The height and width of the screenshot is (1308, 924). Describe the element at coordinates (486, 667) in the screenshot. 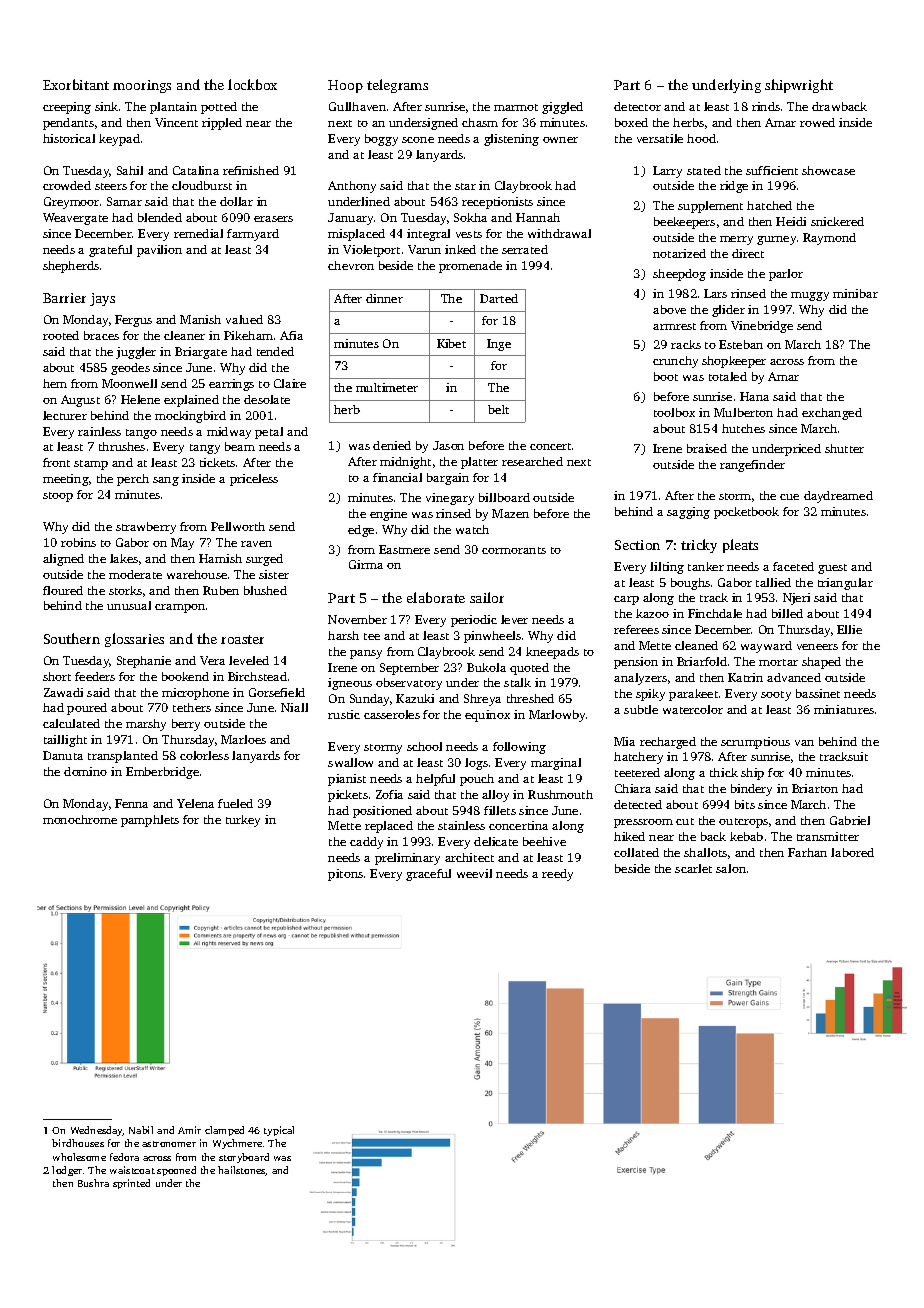

I see `Bukola` at that location.
